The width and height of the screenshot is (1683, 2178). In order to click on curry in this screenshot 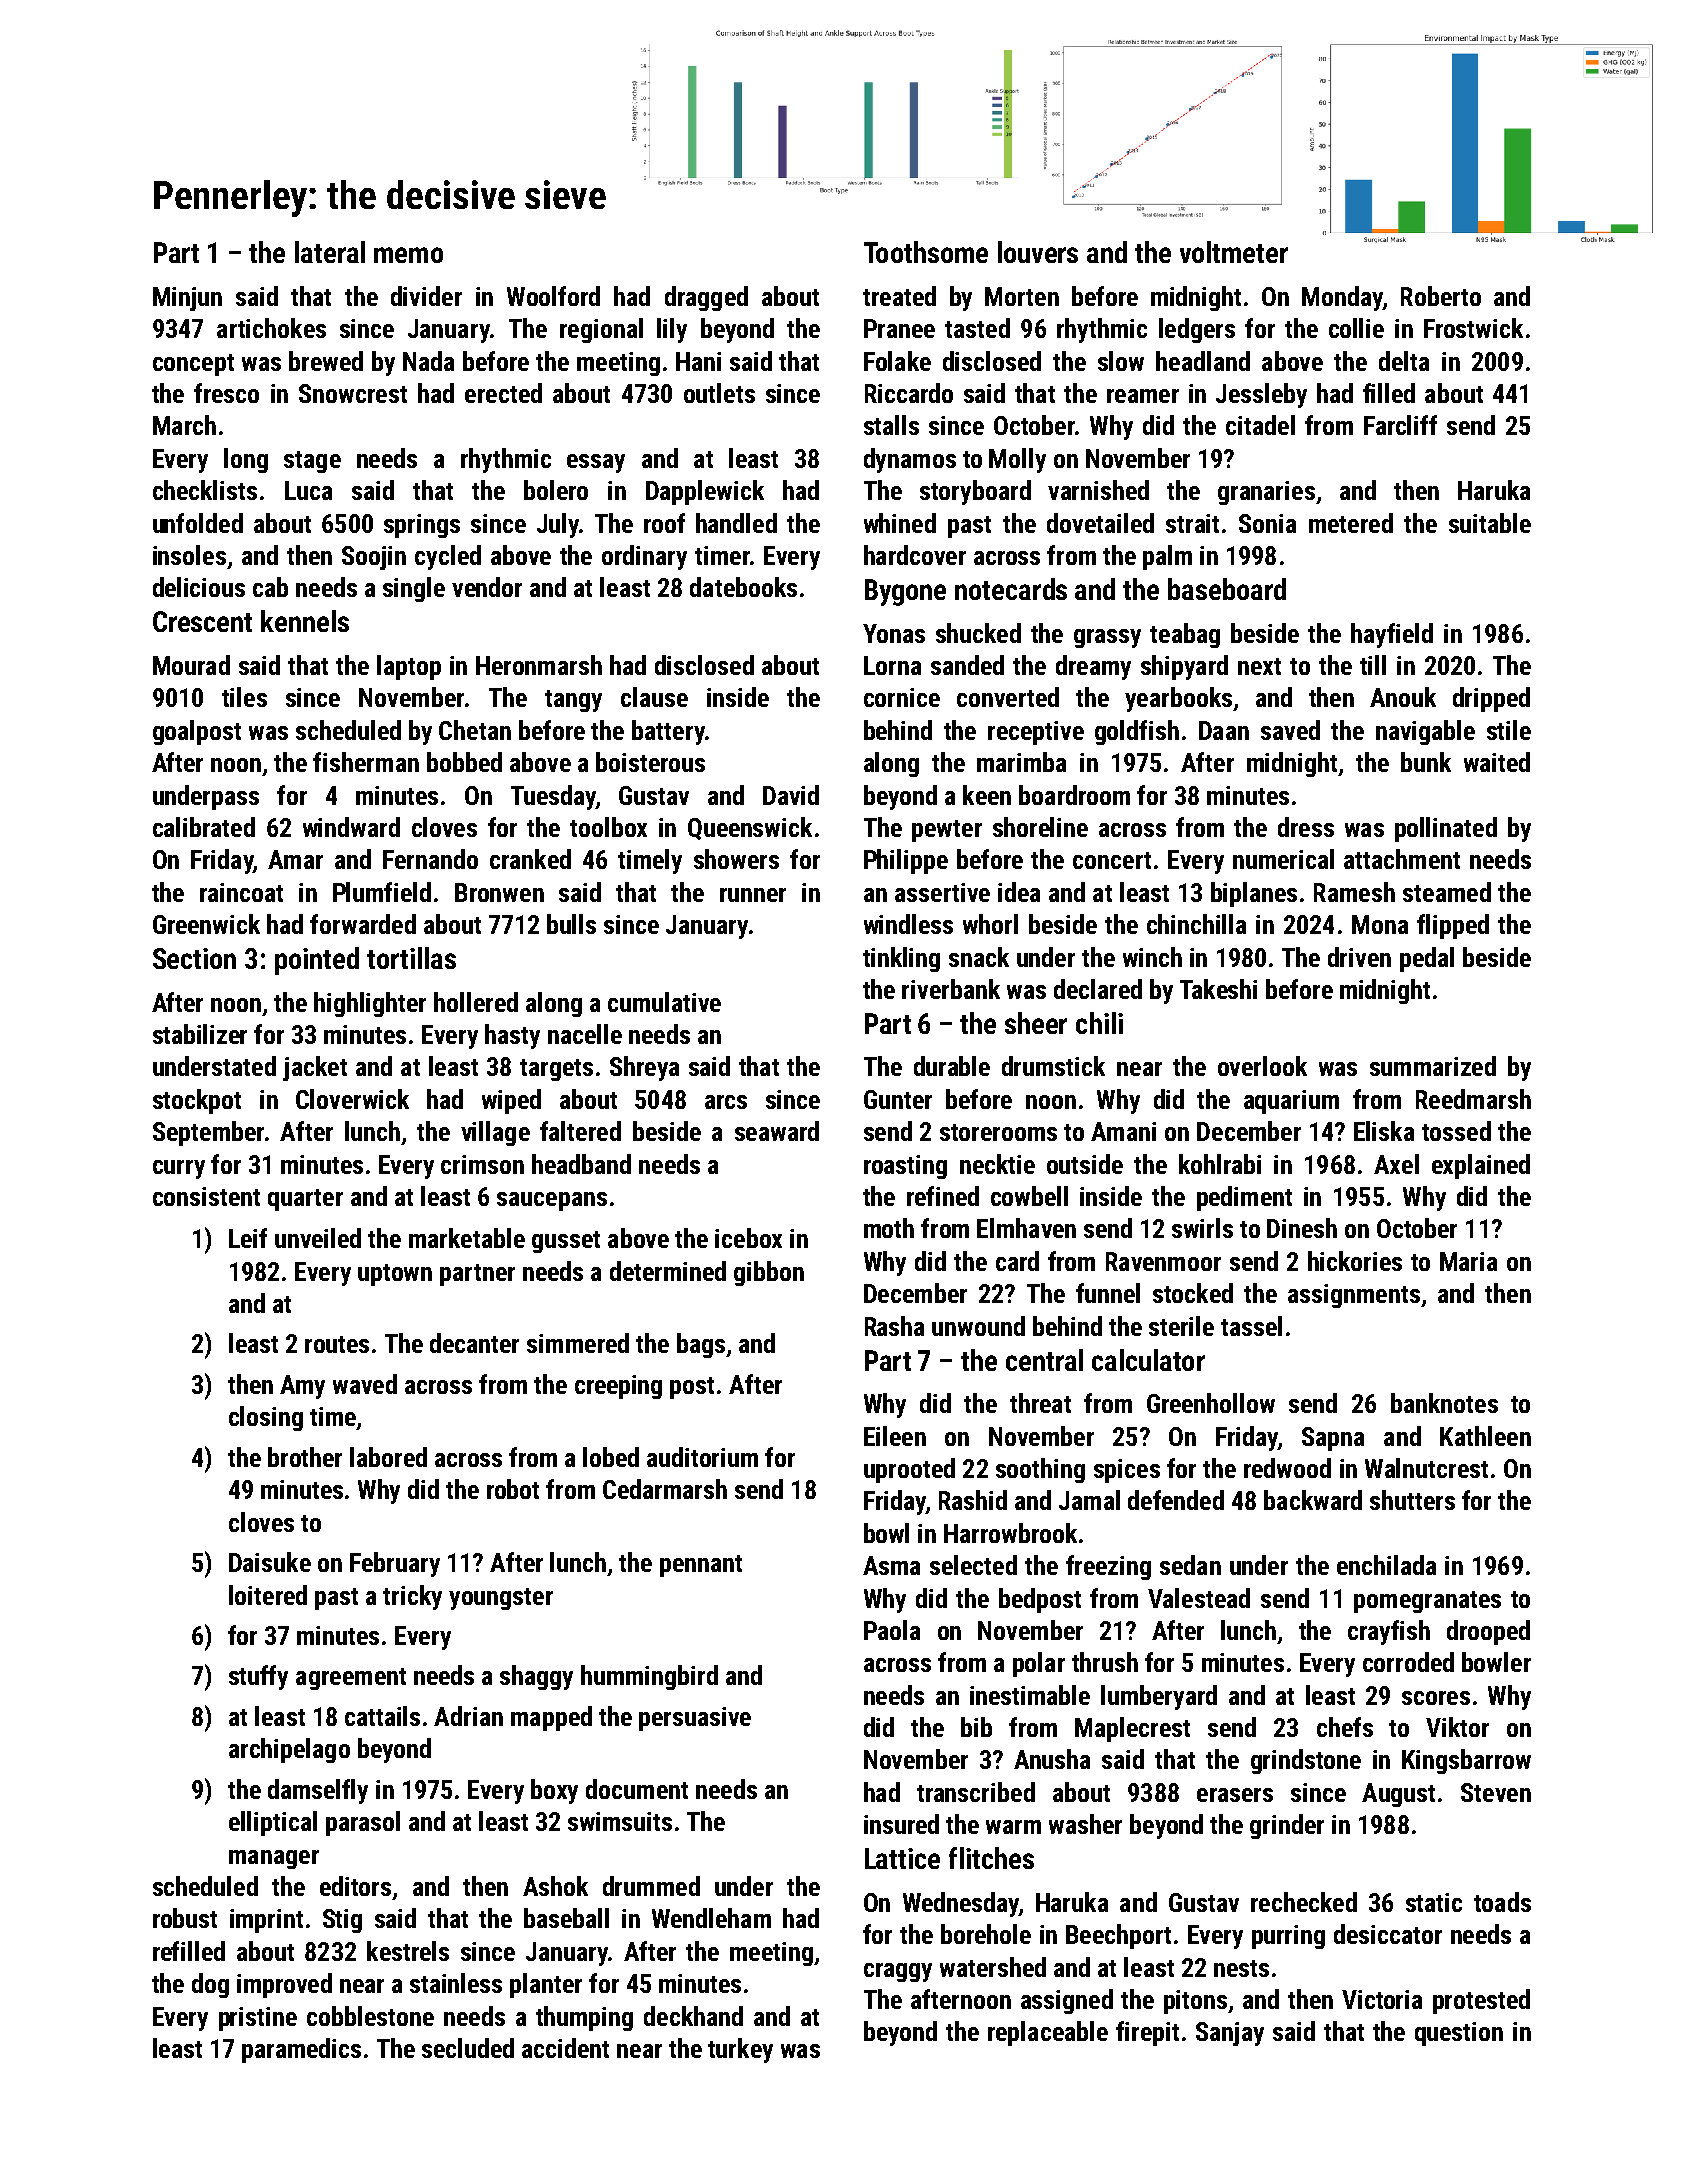, I will do `click(179, 1169)`.
